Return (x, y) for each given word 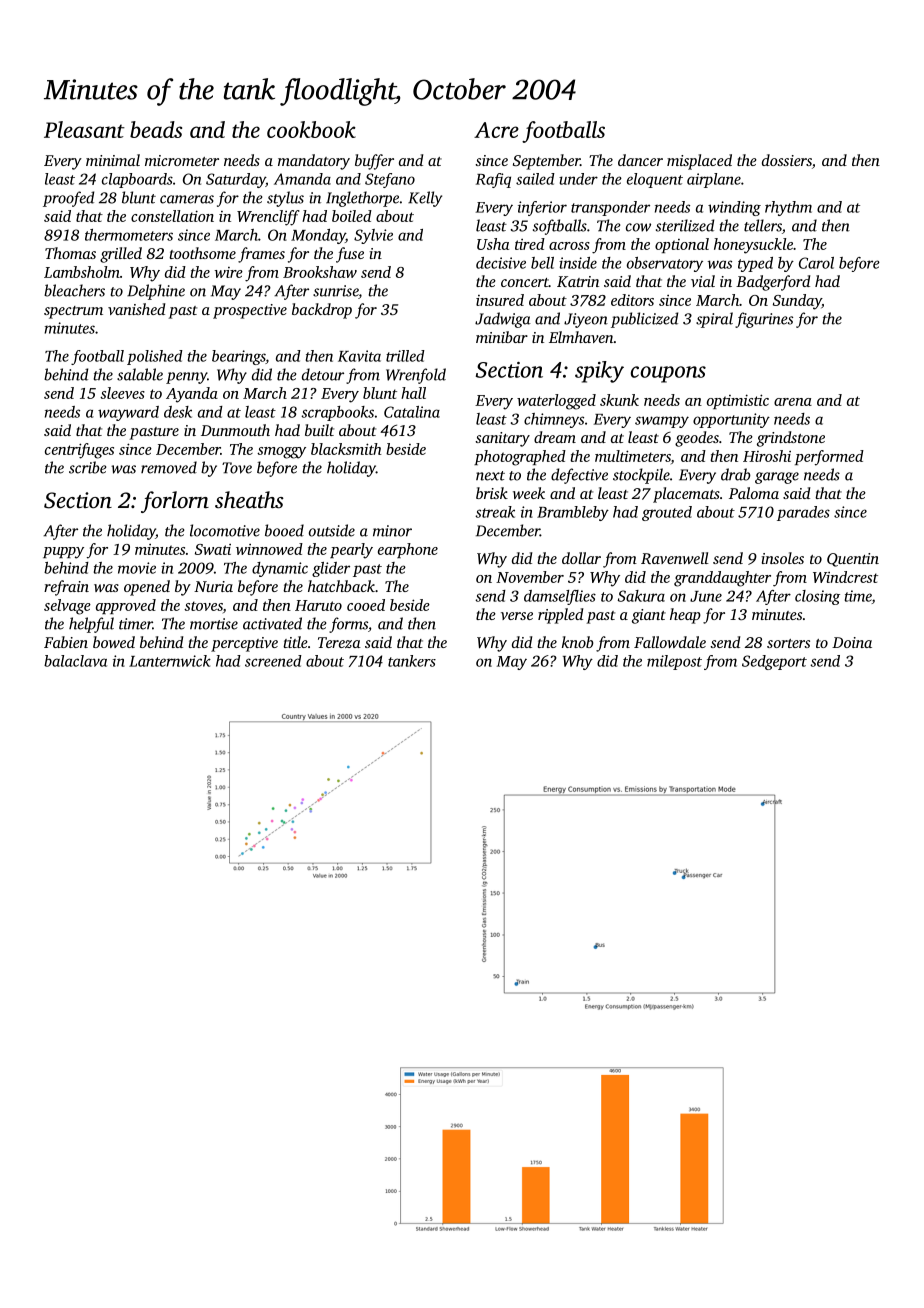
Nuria (213, 586)
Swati (213, 549)
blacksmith (346, 449)
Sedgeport (774, 662)
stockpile (641, 476)
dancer (640, 160)
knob (578, 642)
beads (156, 129)
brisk (492, 493)
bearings (239, 357)
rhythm (788, 208)
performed (829, 458)
